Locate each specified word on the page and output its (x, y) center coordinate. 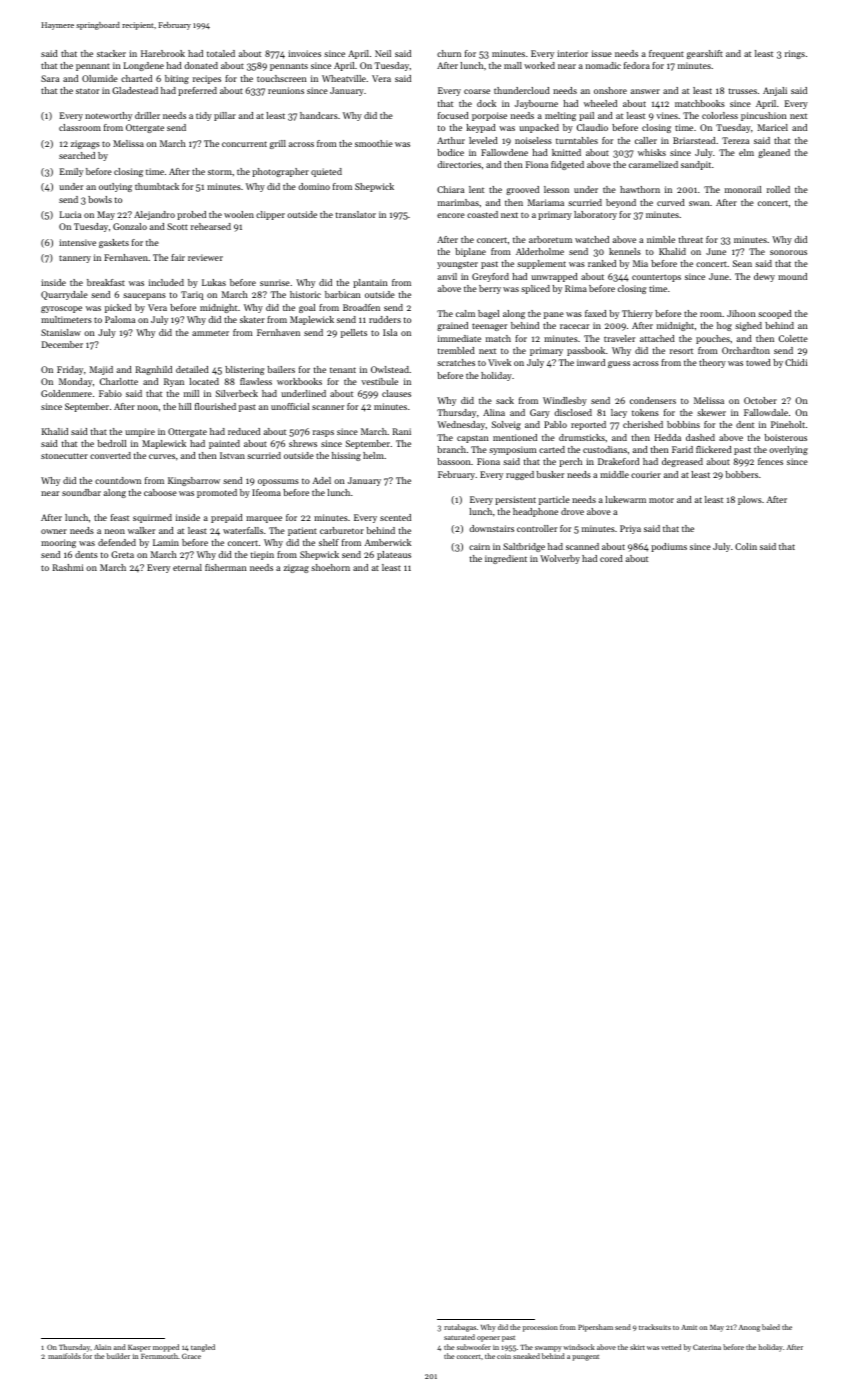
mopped (166, 1348)
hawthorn (640, 189)
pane (554, 315)
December (62, 344)
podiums (669, 547)
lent (476, 189)
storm (220, 172)
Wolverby (560, 559)
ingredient (506, 559)
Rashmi (68, 567)
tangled (203, 1348)
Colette (793, 338)
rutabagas (460, 1328)
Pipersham (595, 1328)
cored (611, 558)
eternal (187, 567)
